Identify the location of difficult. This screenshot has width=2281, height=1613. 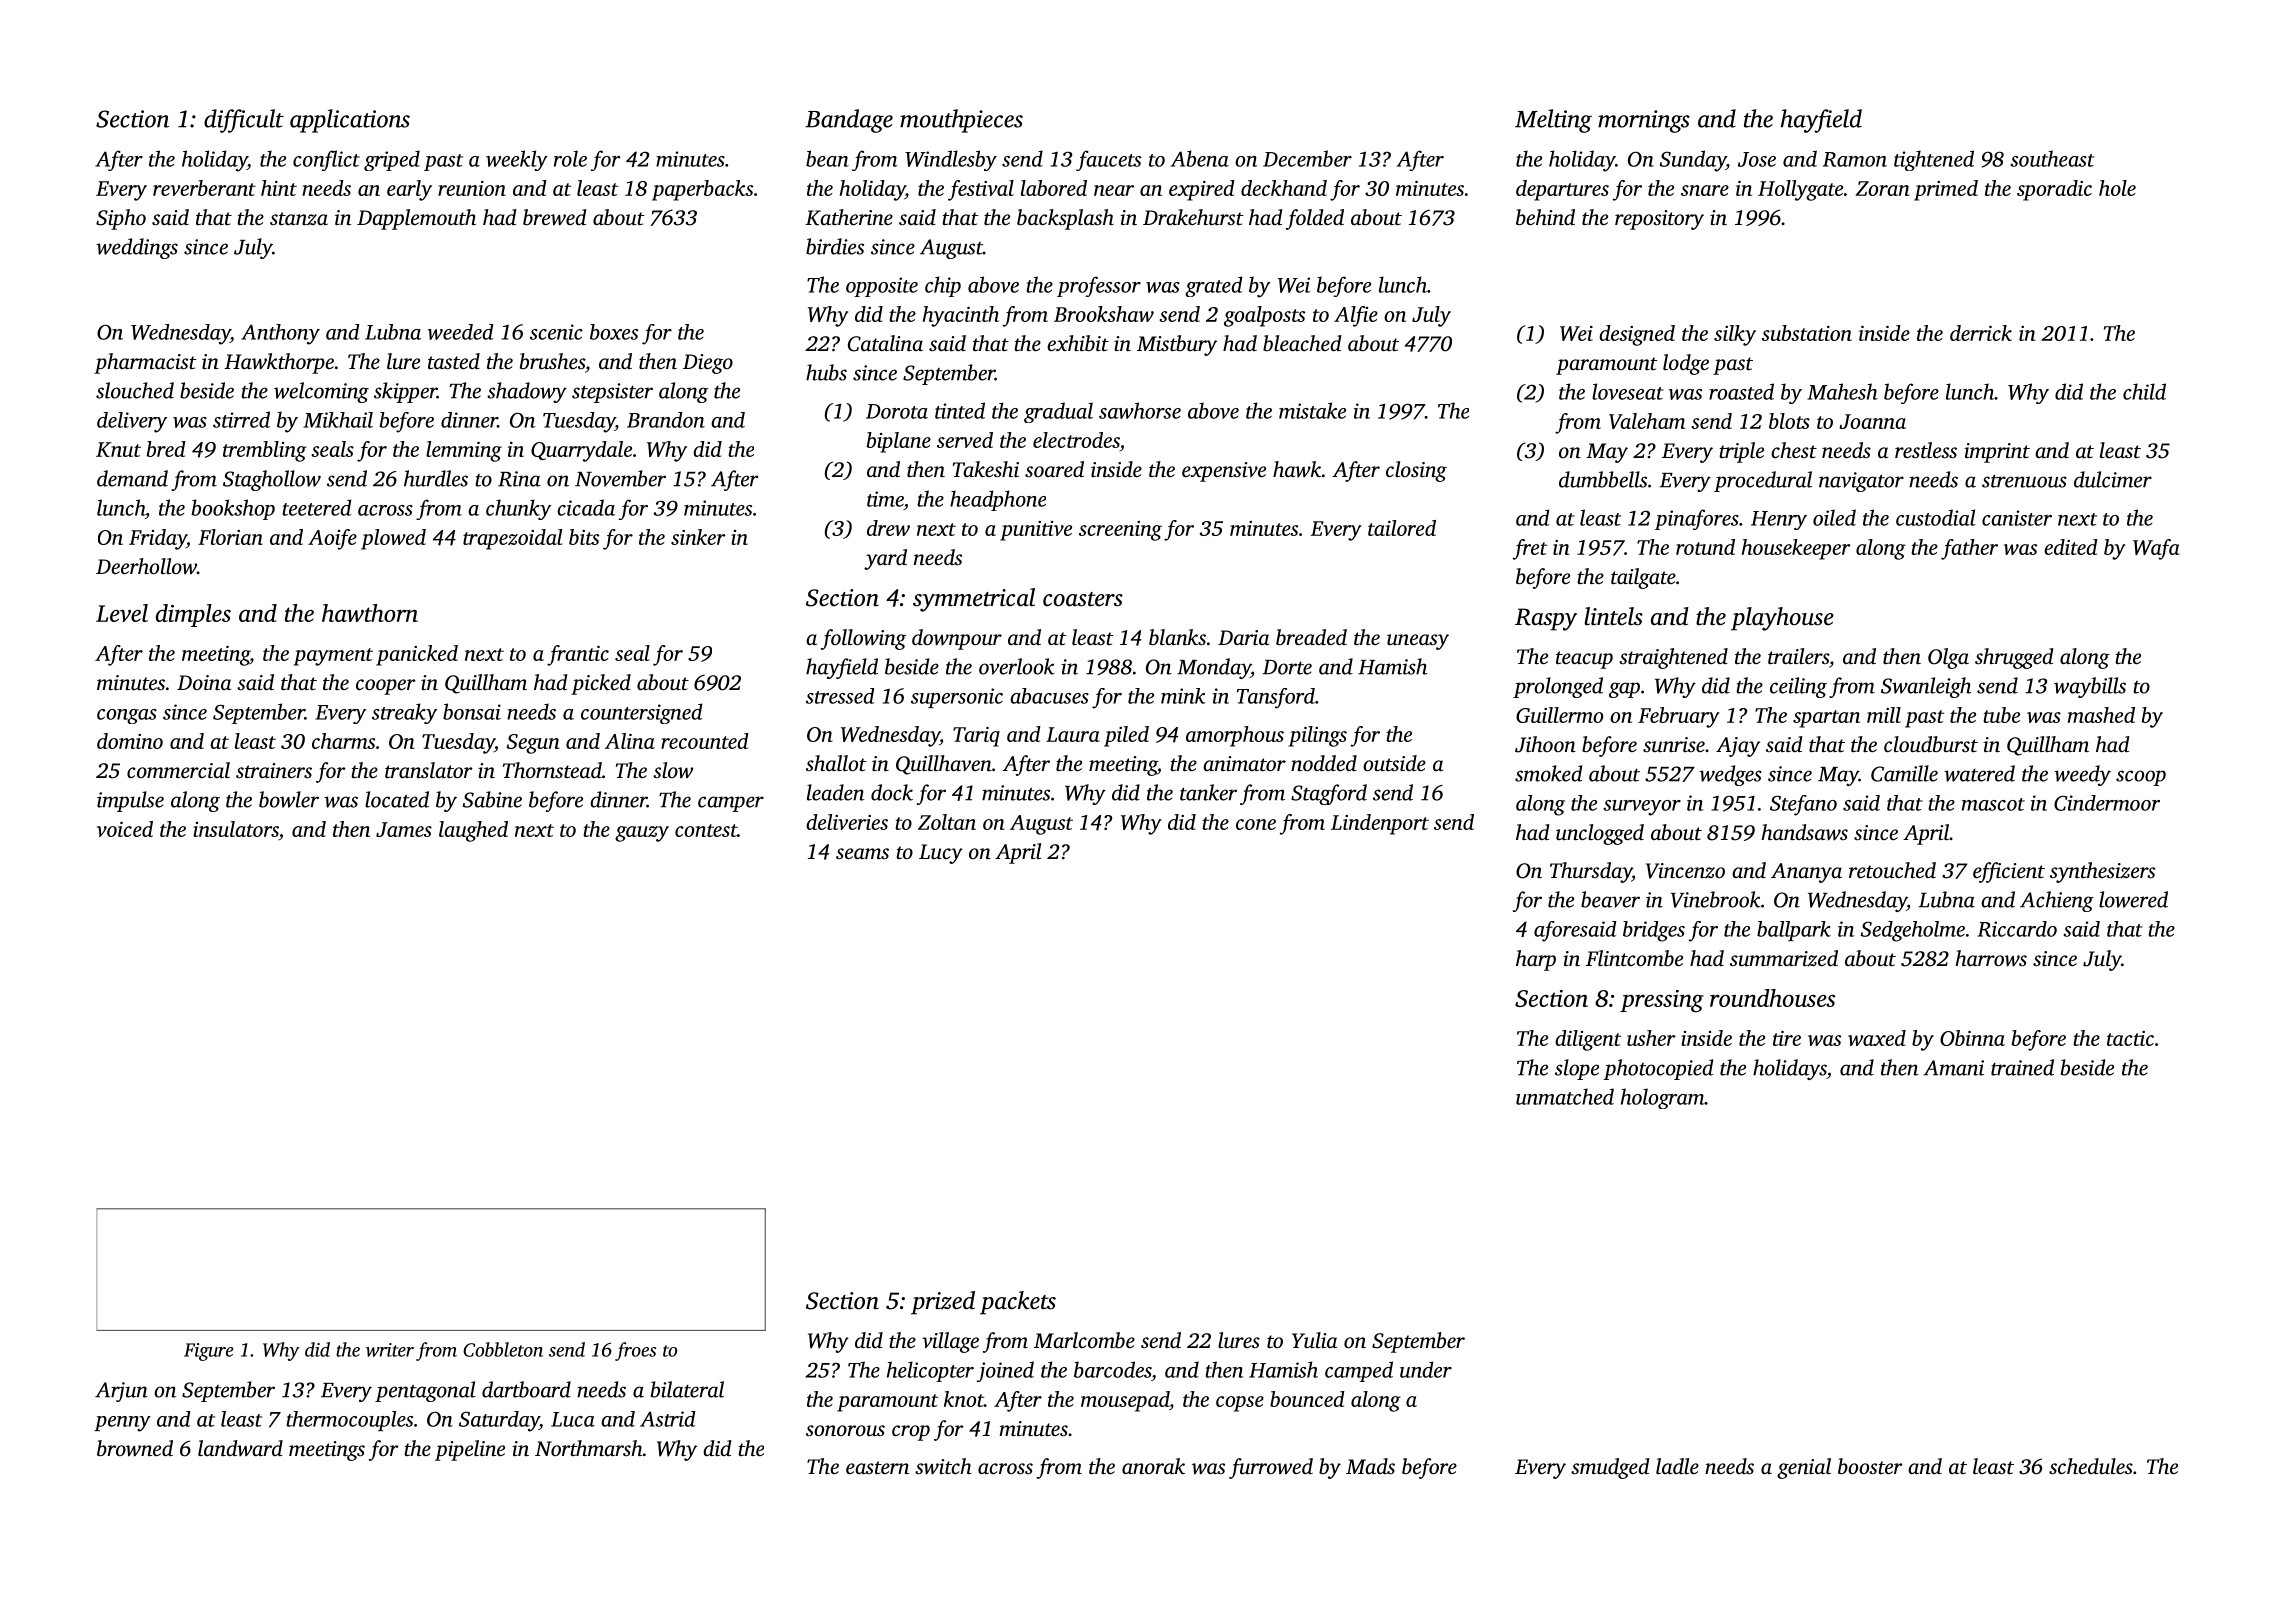
(244, 121).
